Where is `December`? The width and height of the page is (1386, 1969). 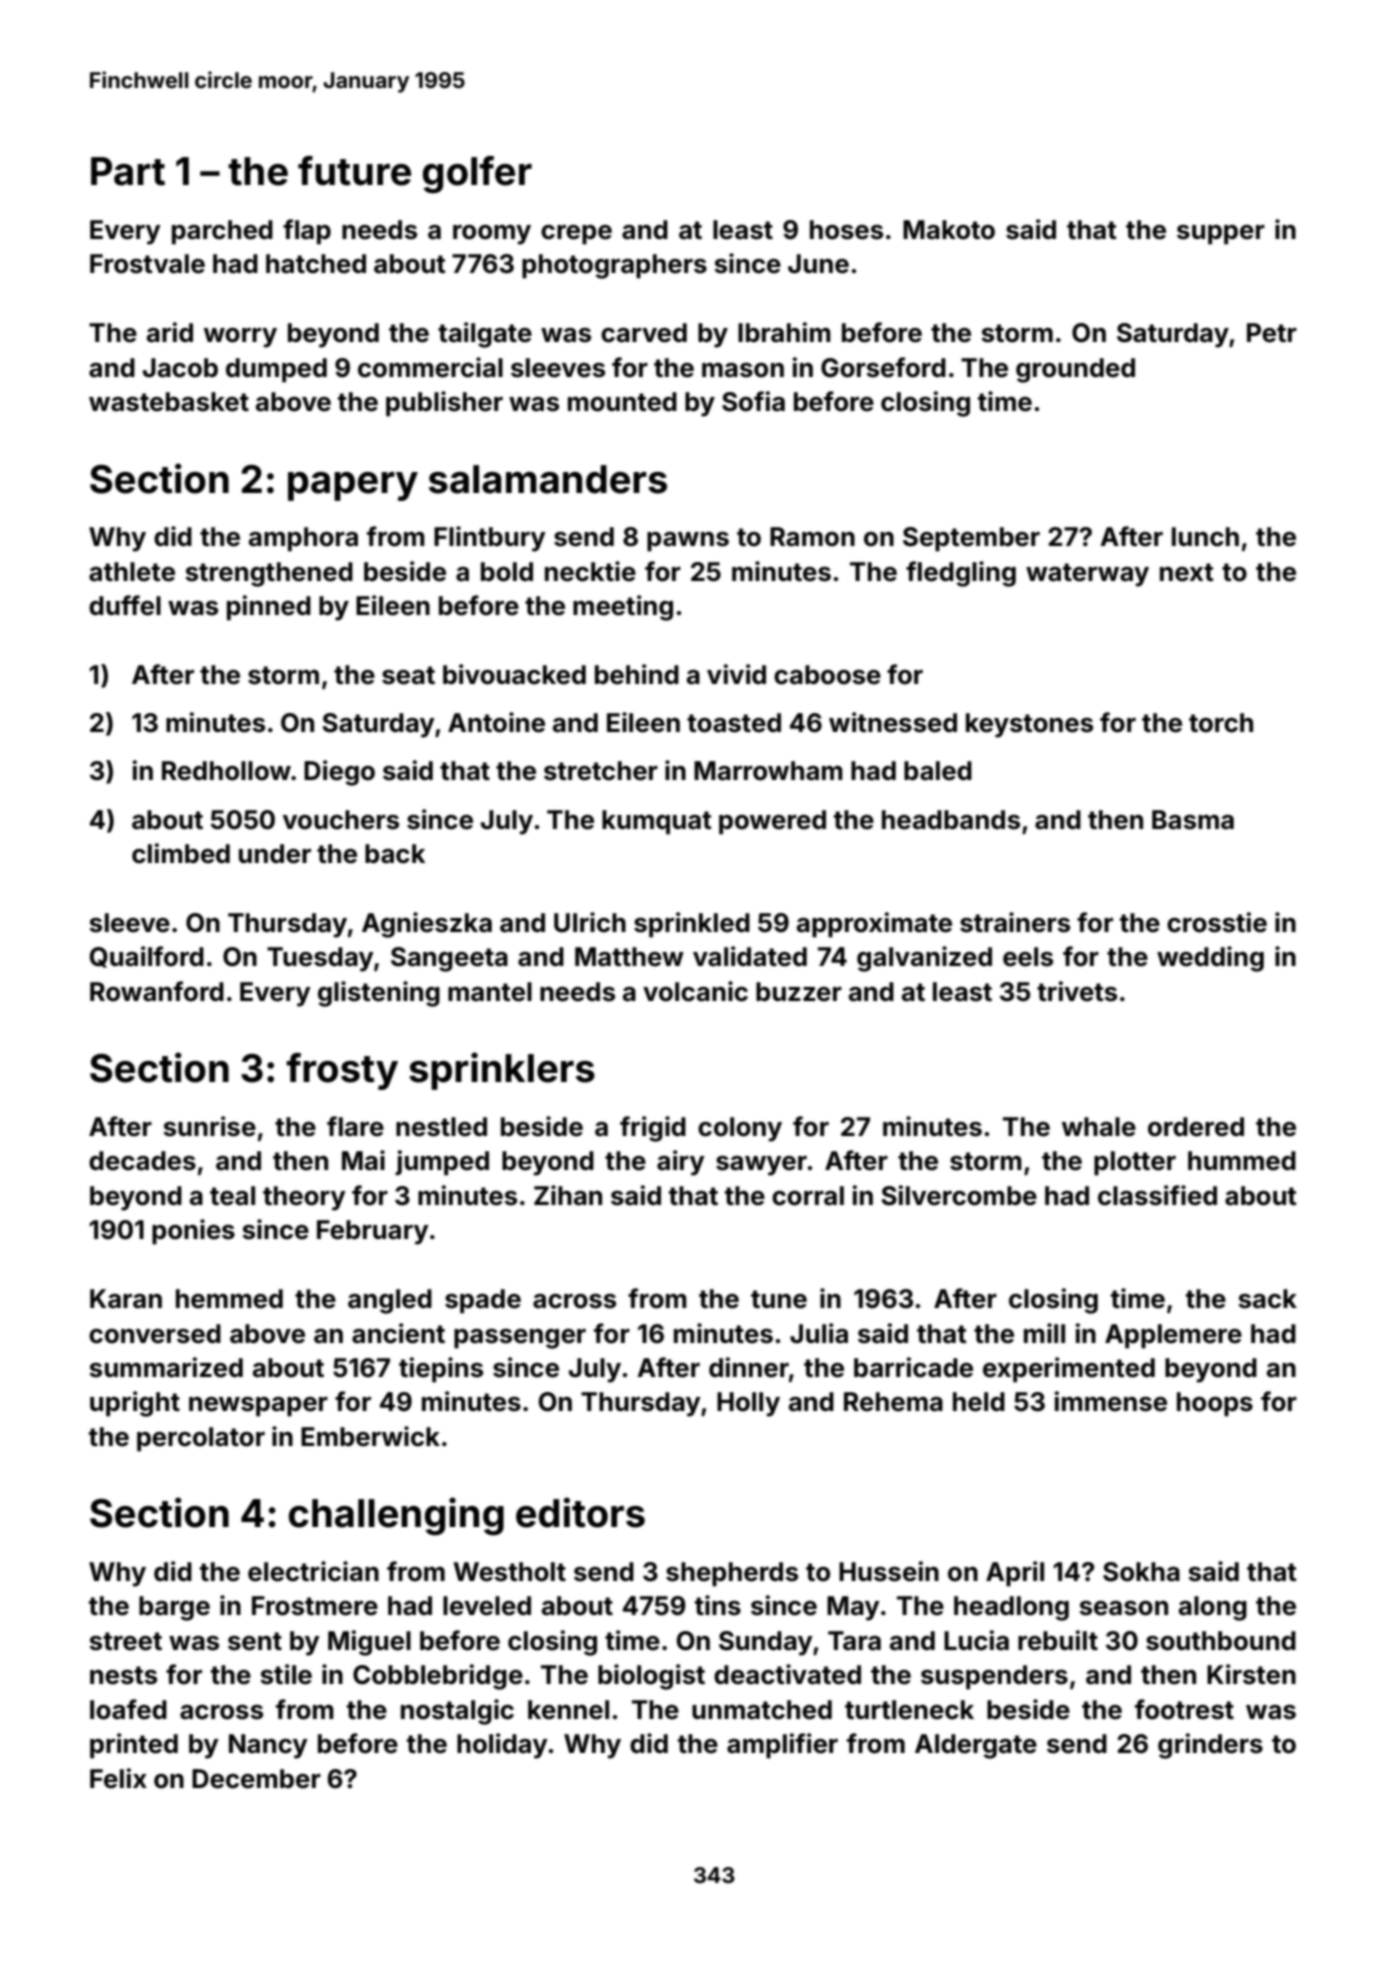 December is located at coordinates (256, 1779).
